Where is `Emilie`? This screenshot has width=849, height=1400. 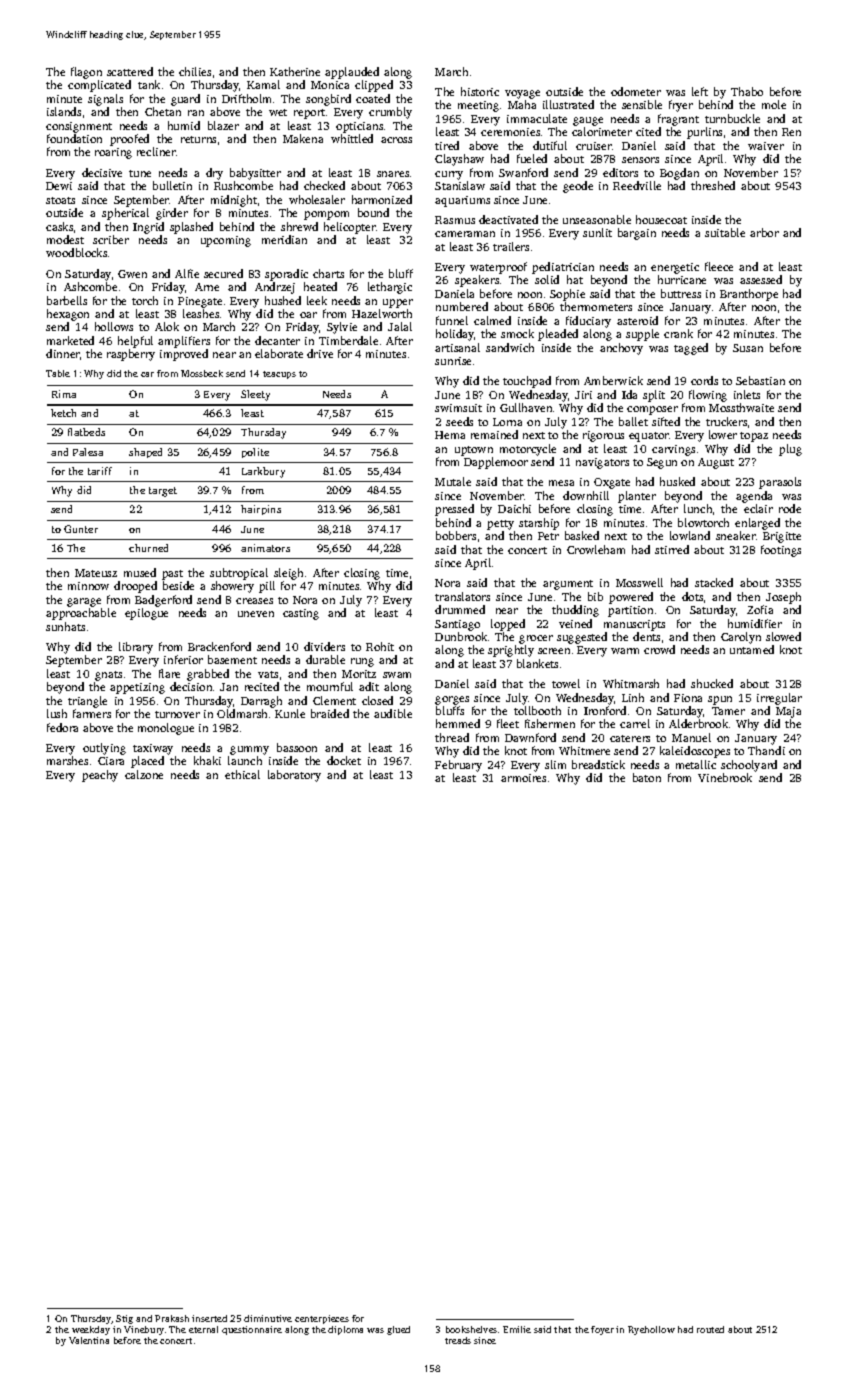
Emilie is located at coordinates (517, 1329).
